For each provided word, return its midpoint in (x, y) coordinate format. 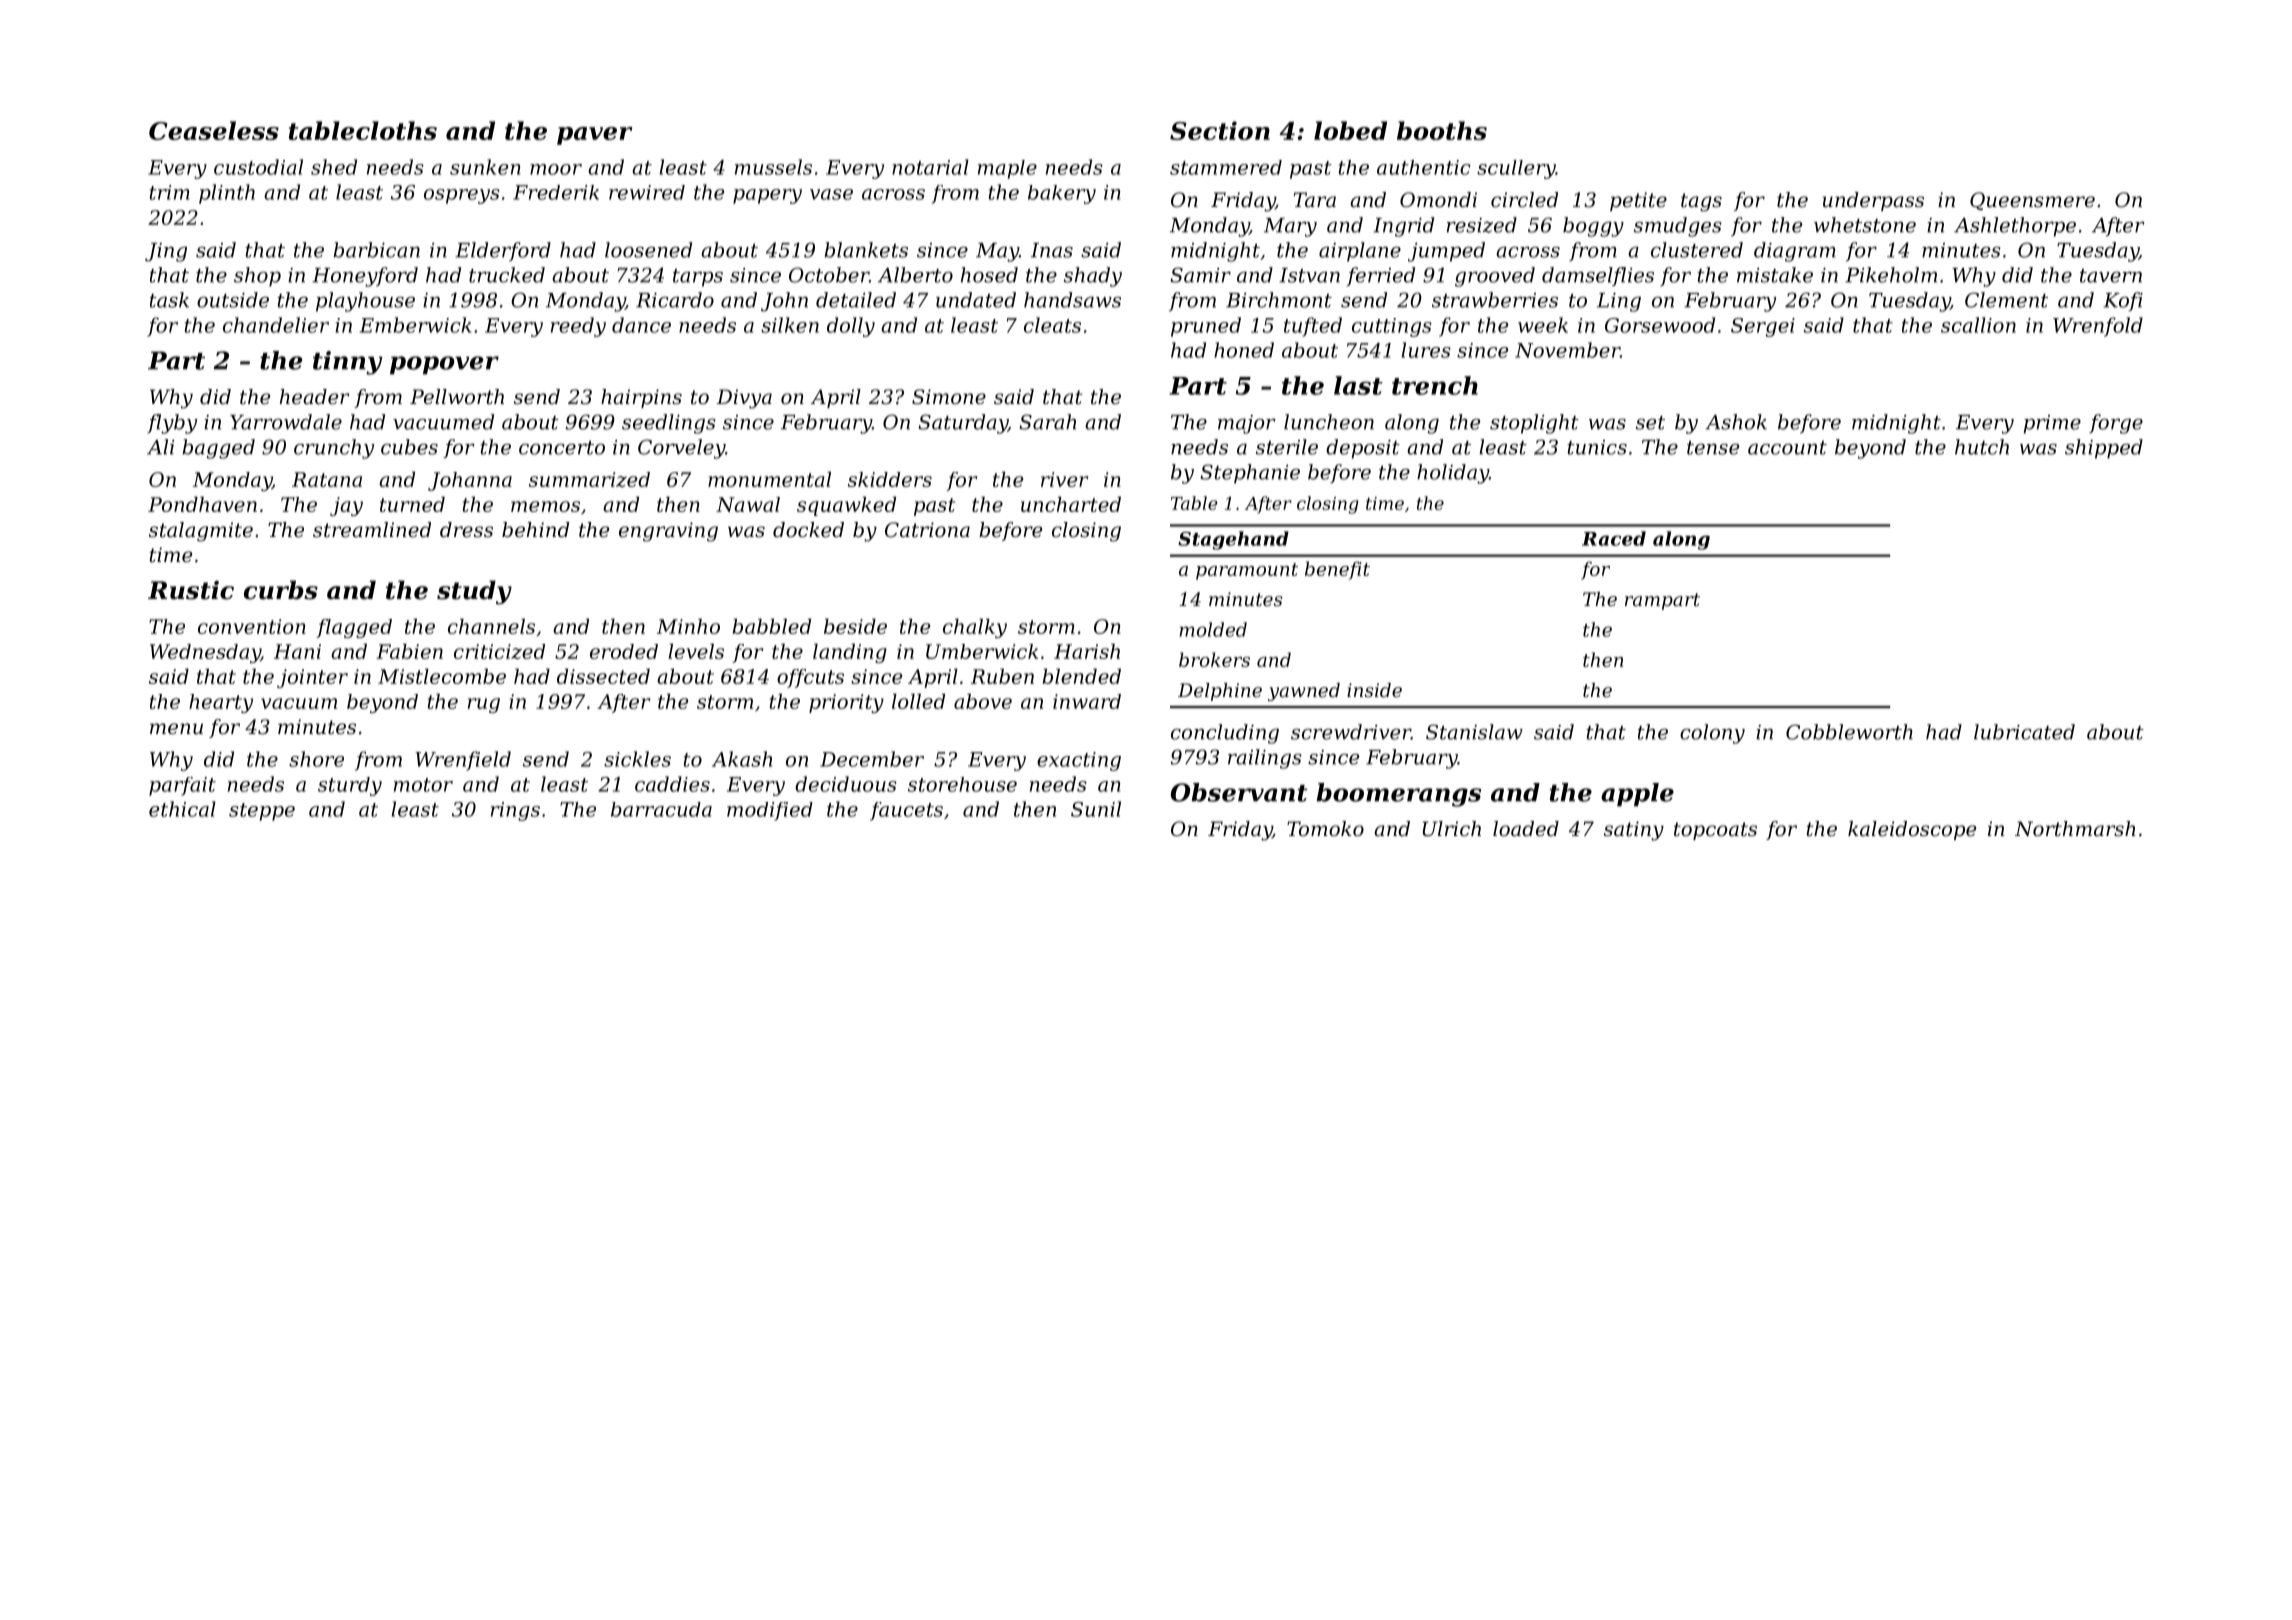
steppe (262, 812)
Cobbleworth (1849, 732)
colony (1712, 734)
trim (170, 192)
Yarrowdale (286, 422)
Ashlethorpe (2015, 227)
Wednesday (205, 653)
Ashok (1736, 422)
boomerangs (1398, 795)
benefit (1337, 570)
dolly (851, 327)
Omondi (1438, 200)
